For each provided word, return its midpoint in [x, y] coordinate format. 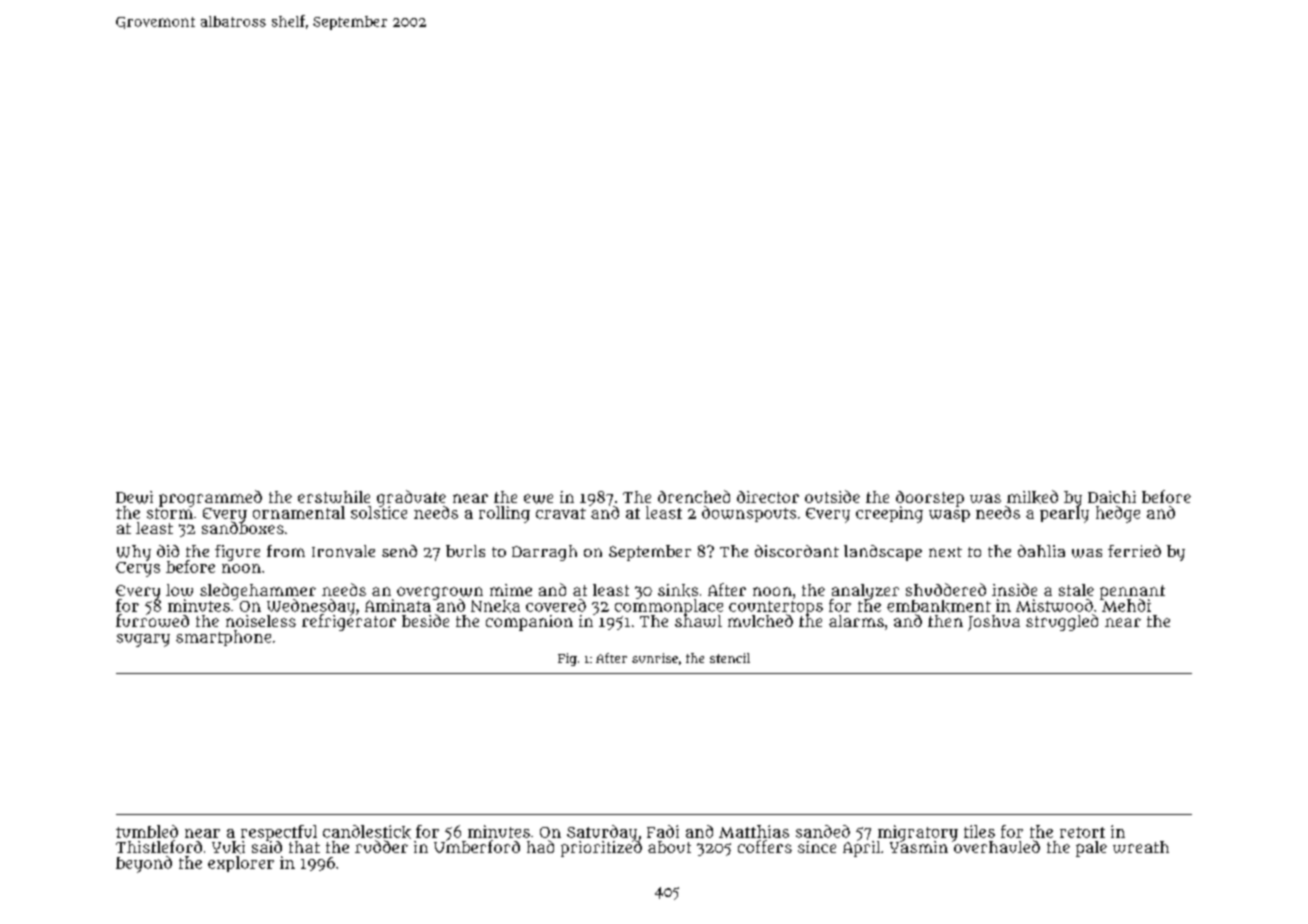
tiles [979, 831]
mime [511, 590]
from [286, 551]
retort [1082, 832]
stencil [730, 658]
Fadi [663, 831]
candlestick [367, 832]
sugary [143, 640]
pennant [1132, 592]
